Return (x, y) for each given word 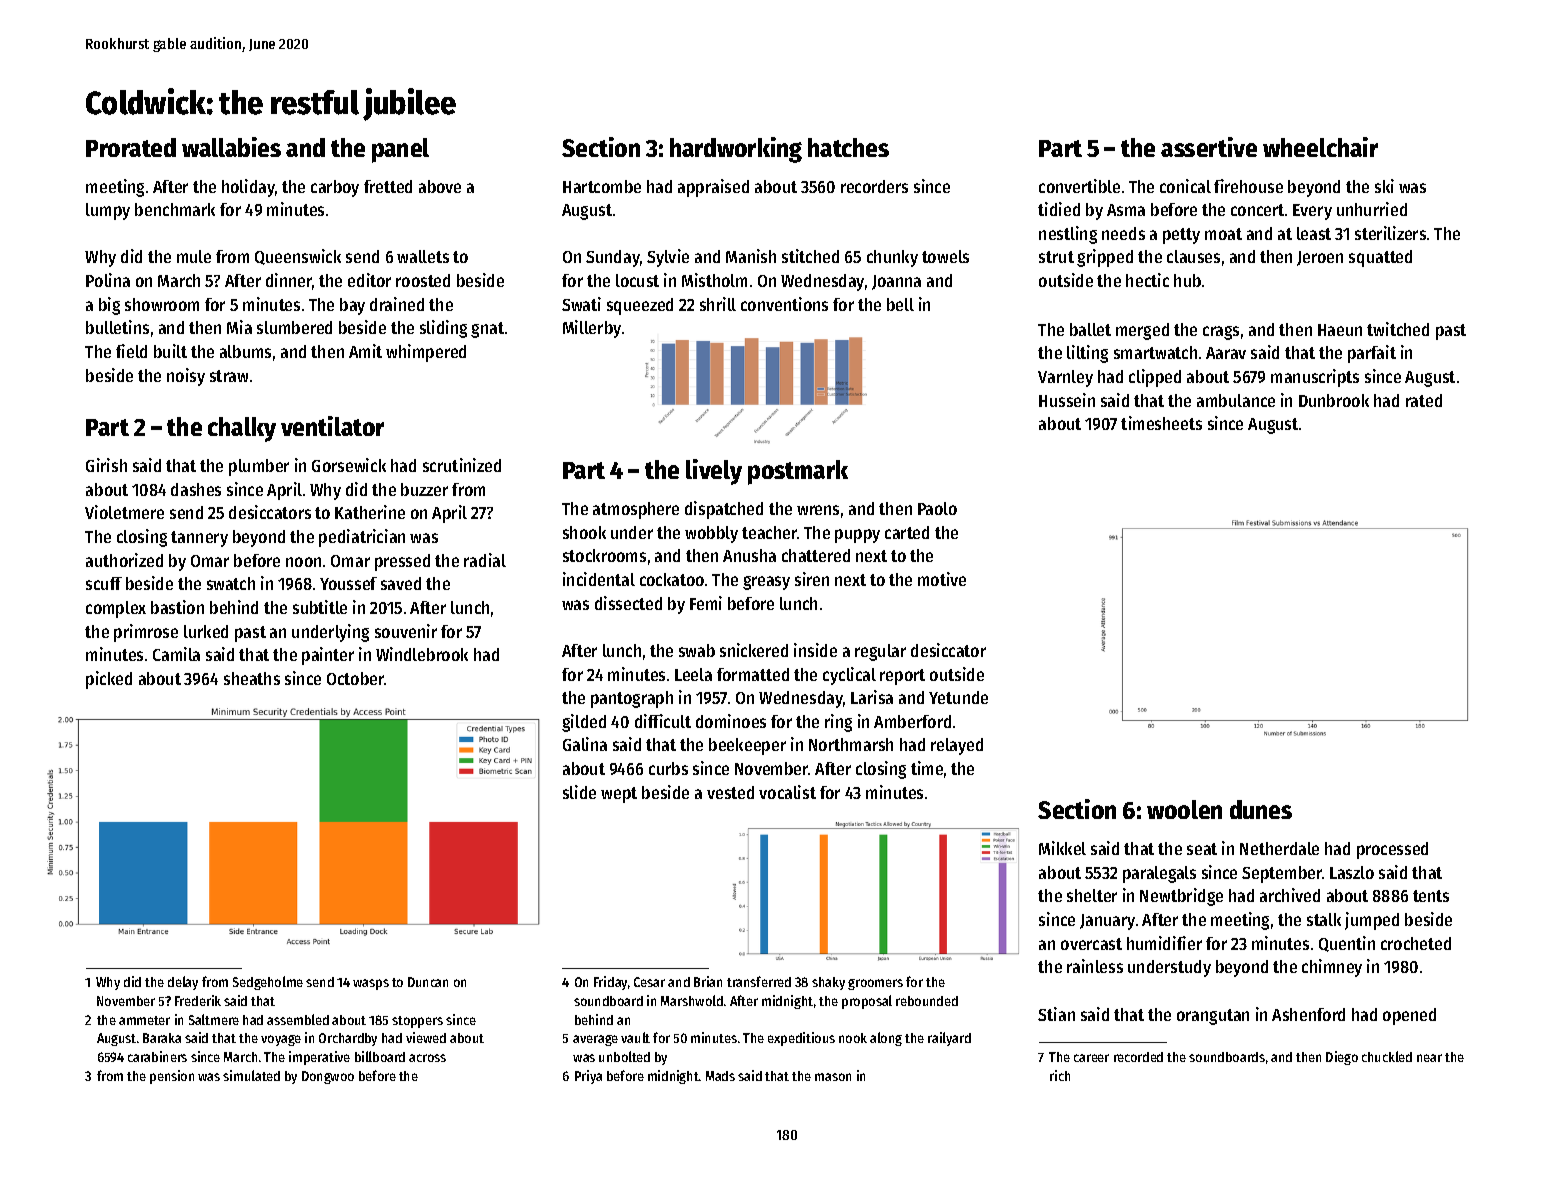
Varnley (1065, 378)
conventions (784, 304)
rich (1060, 1075)
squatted (1380, 258)
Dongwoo (328, 1077)
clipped (1155, 378)
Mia (239, 327)
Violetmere (124, 512)
